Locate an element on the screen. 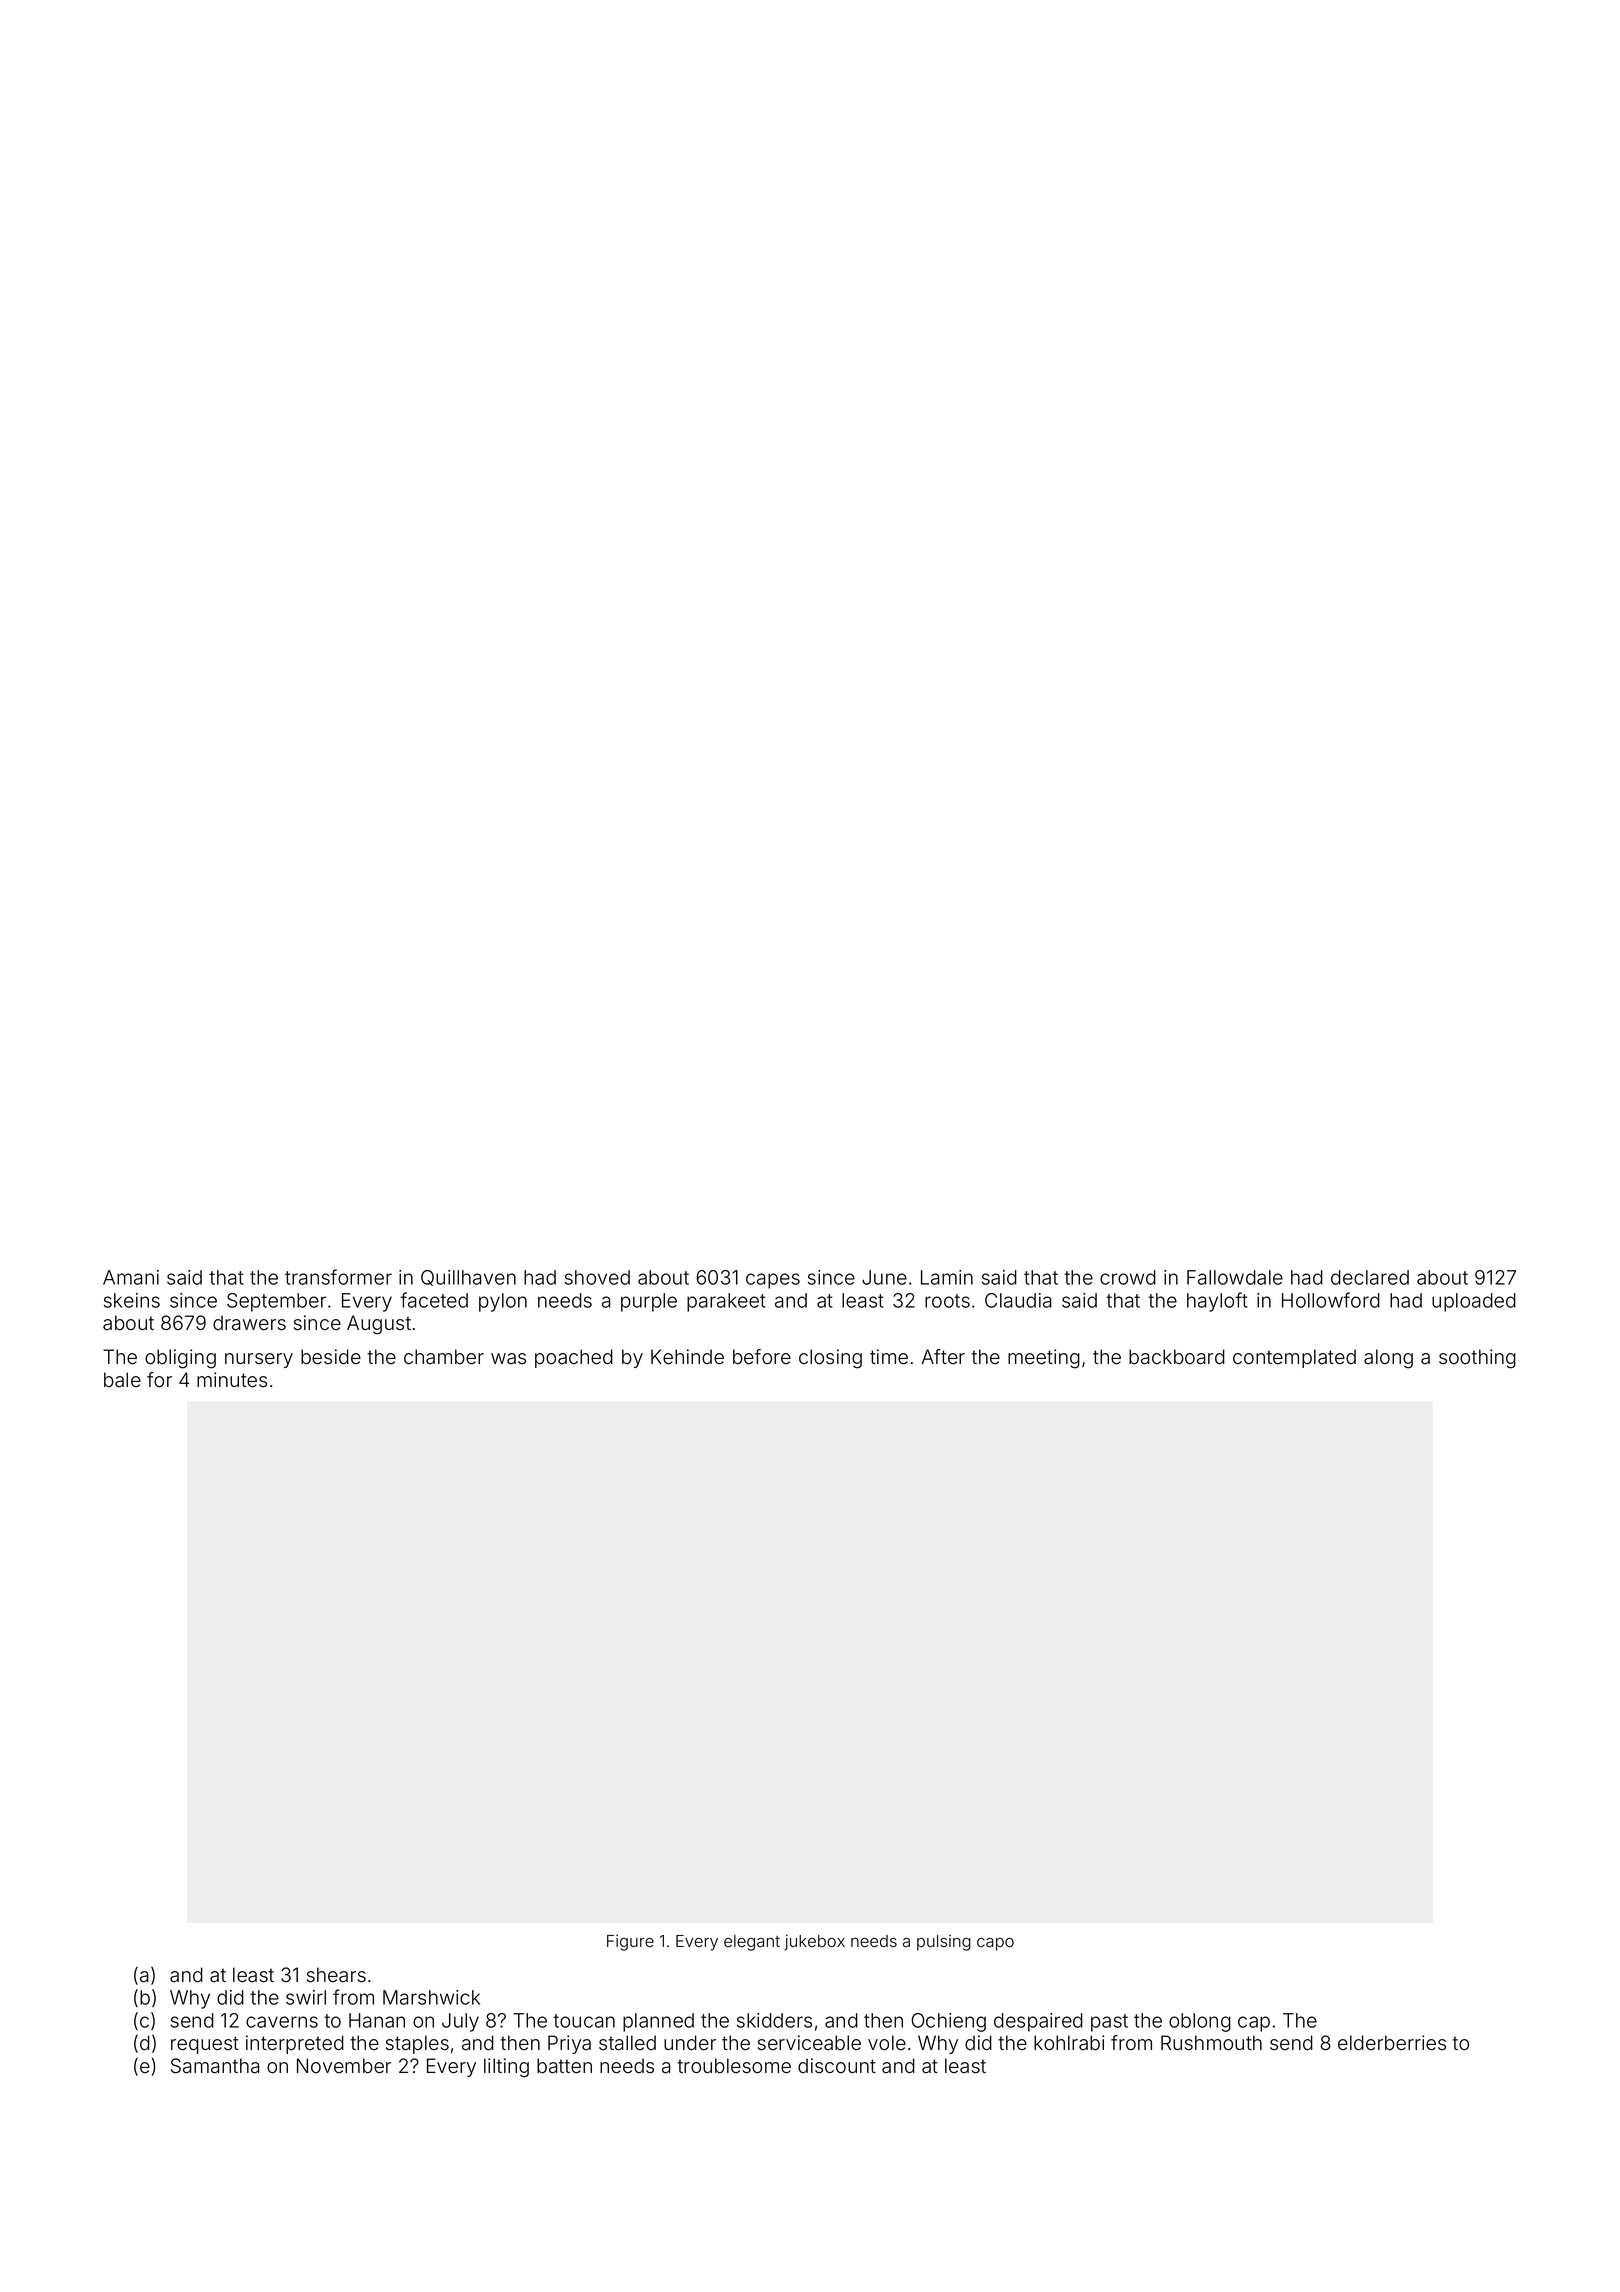 Image resolution: width=1620 pixels, height=2292 pixels. poached is located at coordinates (574, 1358).
